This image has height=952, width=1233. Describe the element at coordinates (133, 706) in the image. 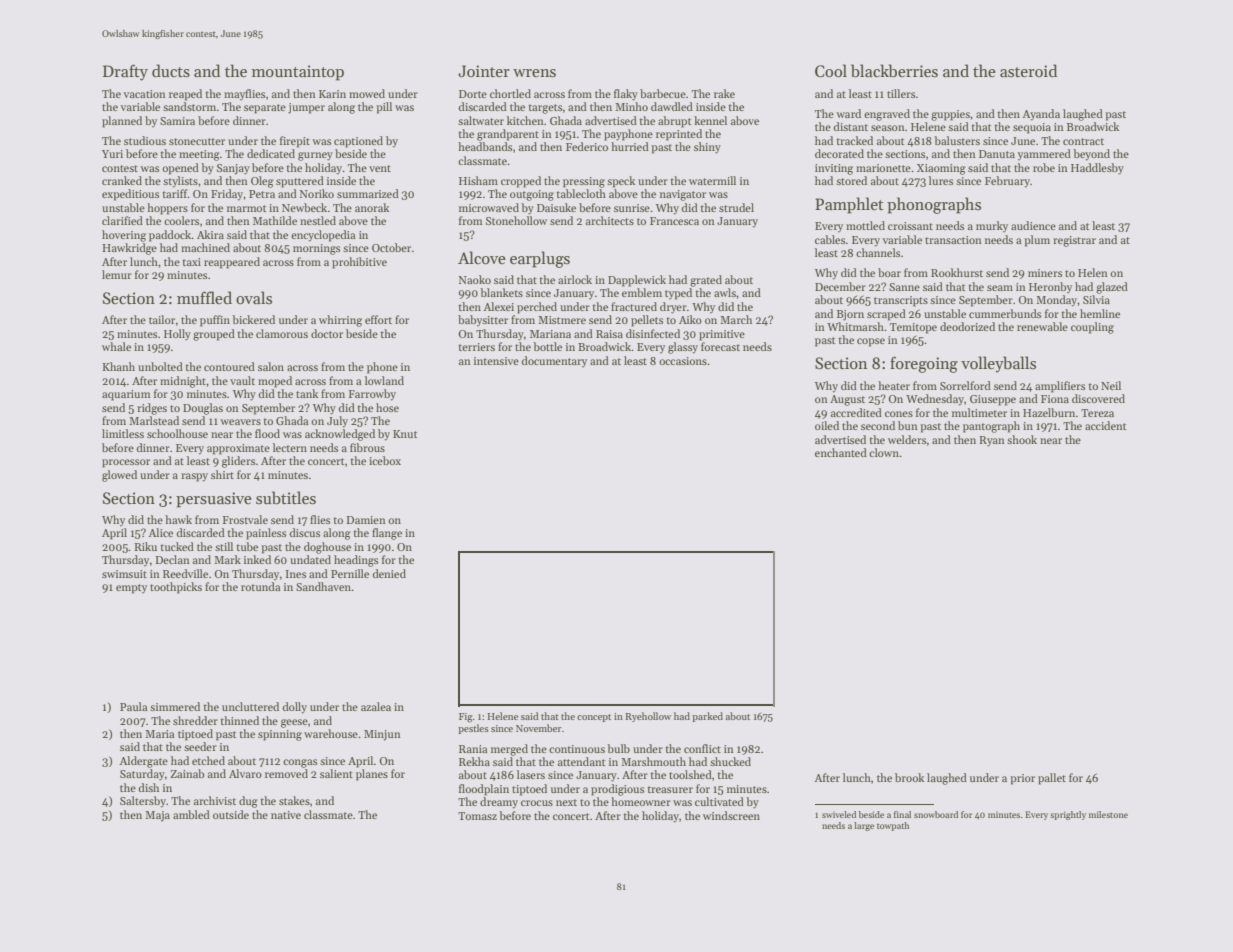

I see `Paula` at that location.
